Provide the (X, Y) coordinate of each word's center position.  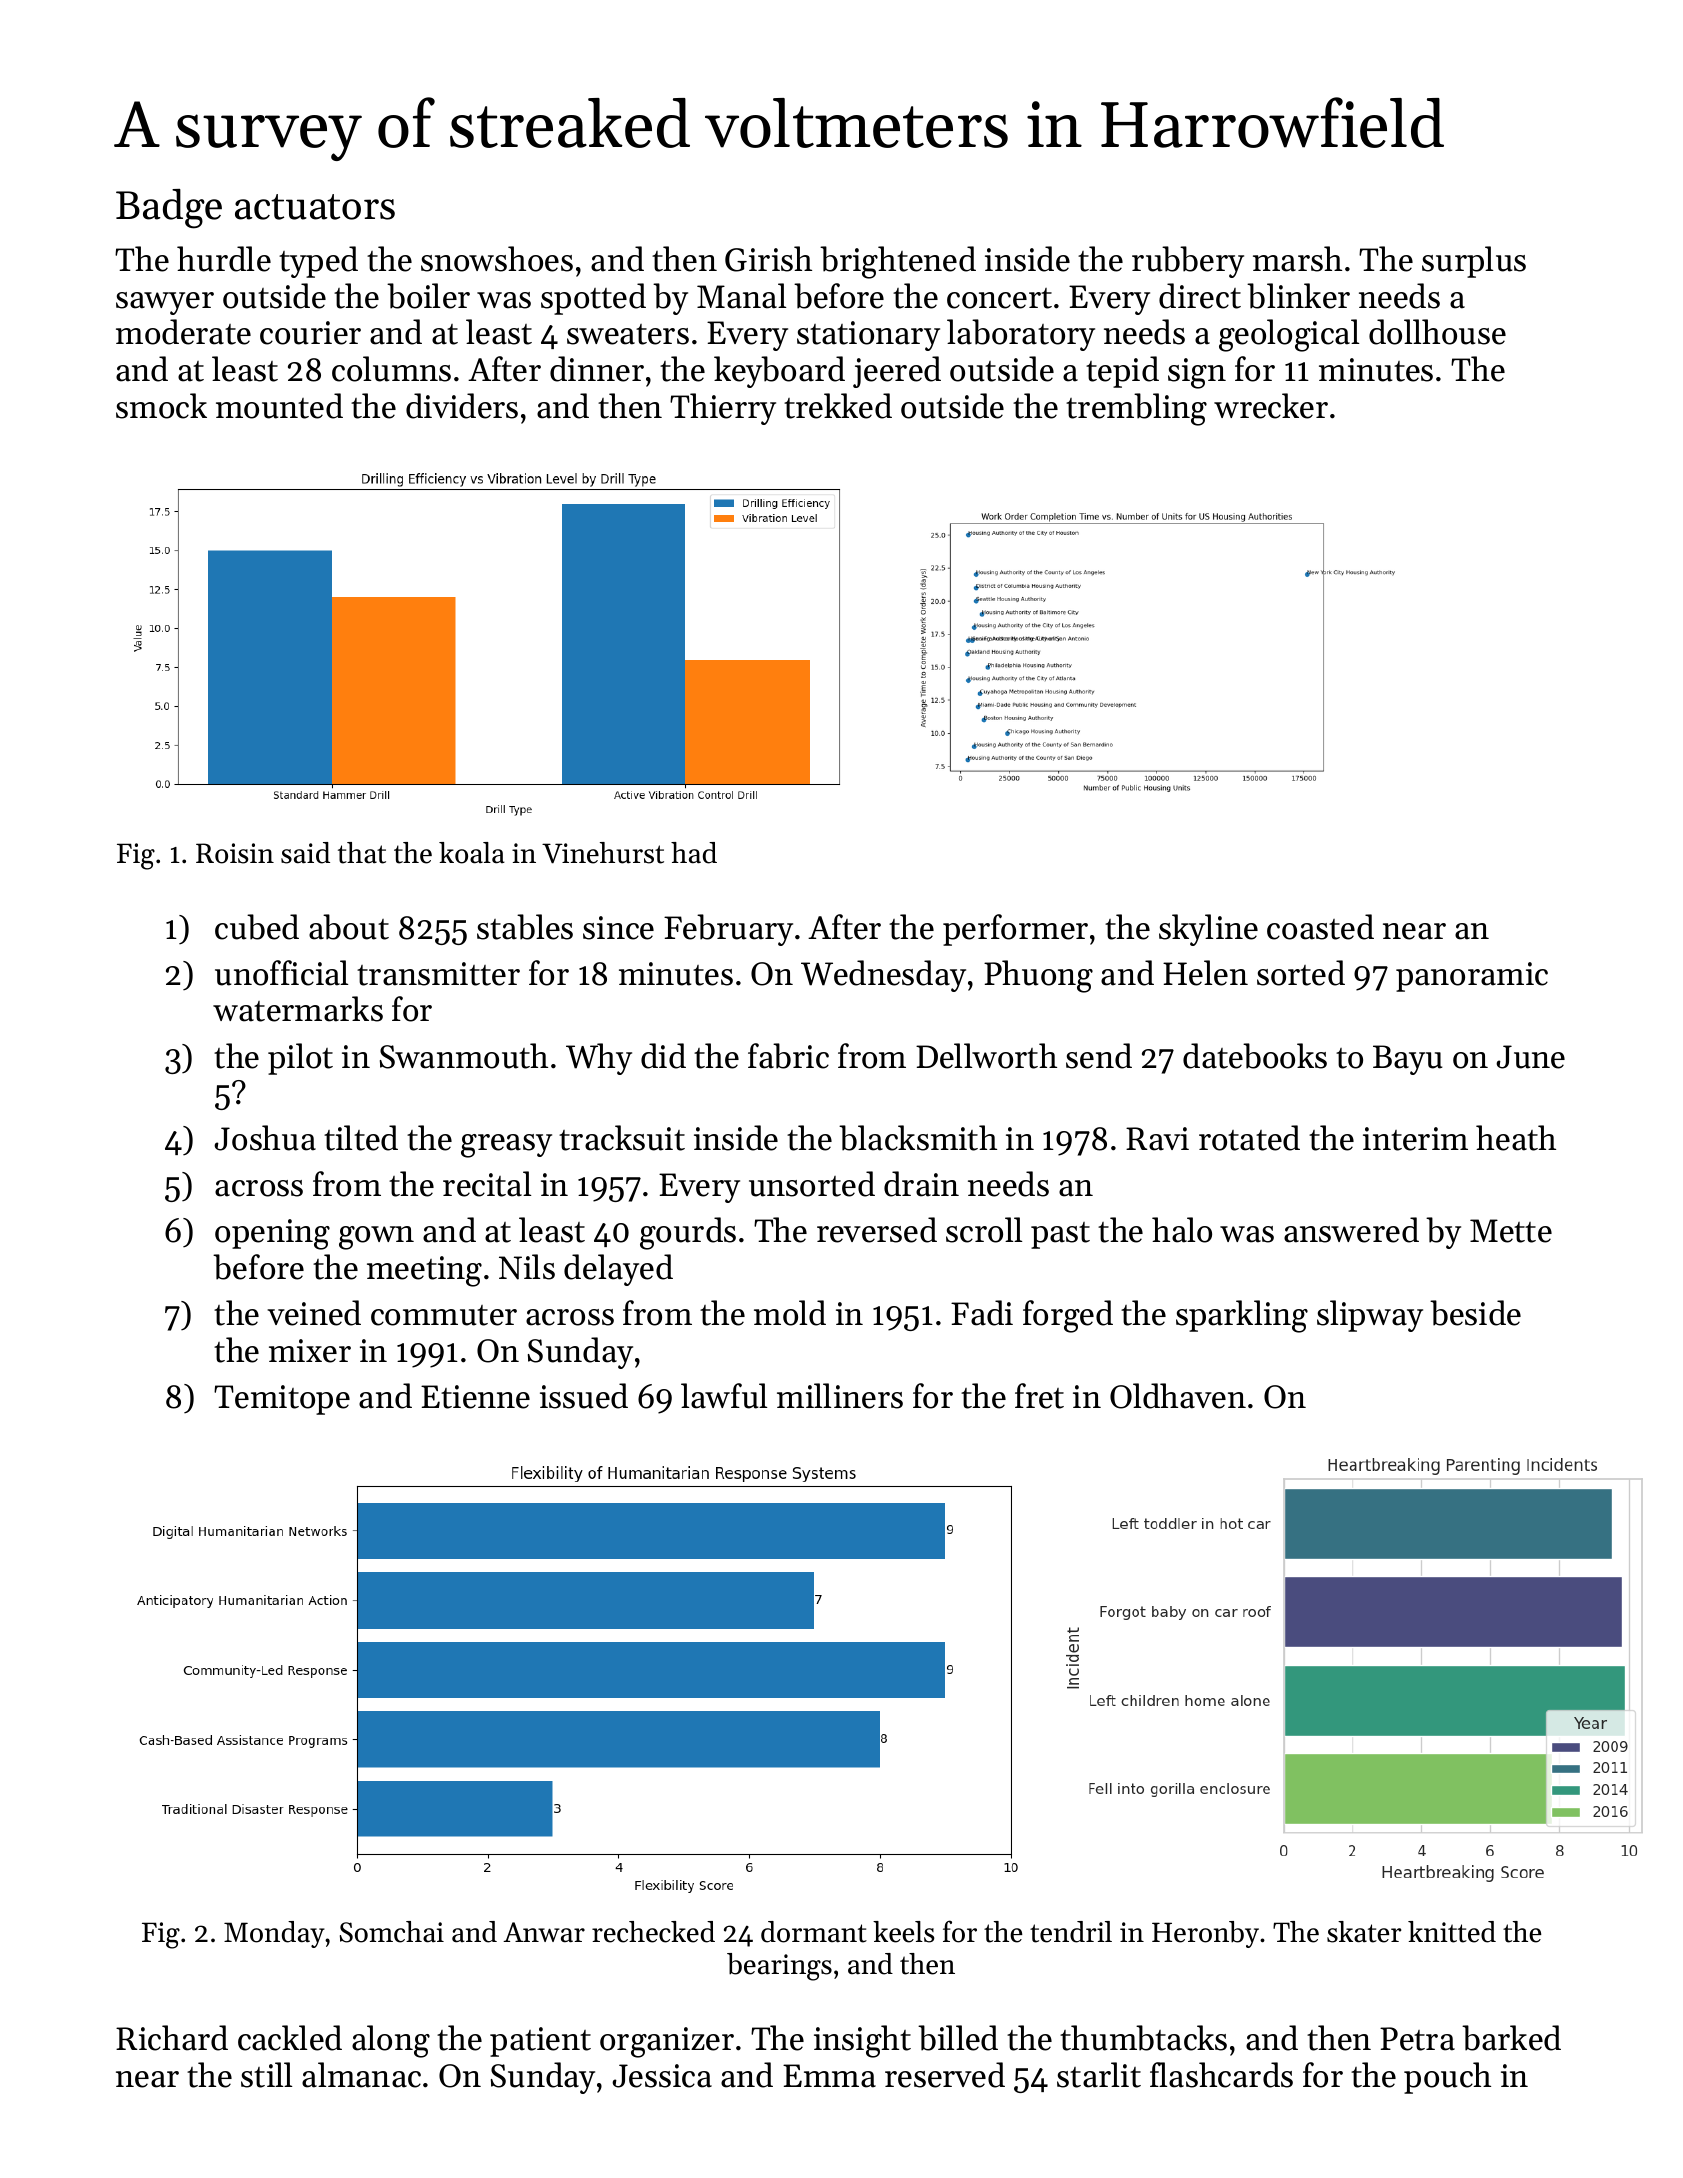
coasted (1320, 927)
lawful (724, 1396)
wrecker (1271, 406)
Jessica (662, 2076)
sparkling (1242, 1316)
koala (472, 853)
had (694, 853)
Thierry (723, 409)
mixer (310, 1351)
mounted (279, 406)
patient (540, 2042)
